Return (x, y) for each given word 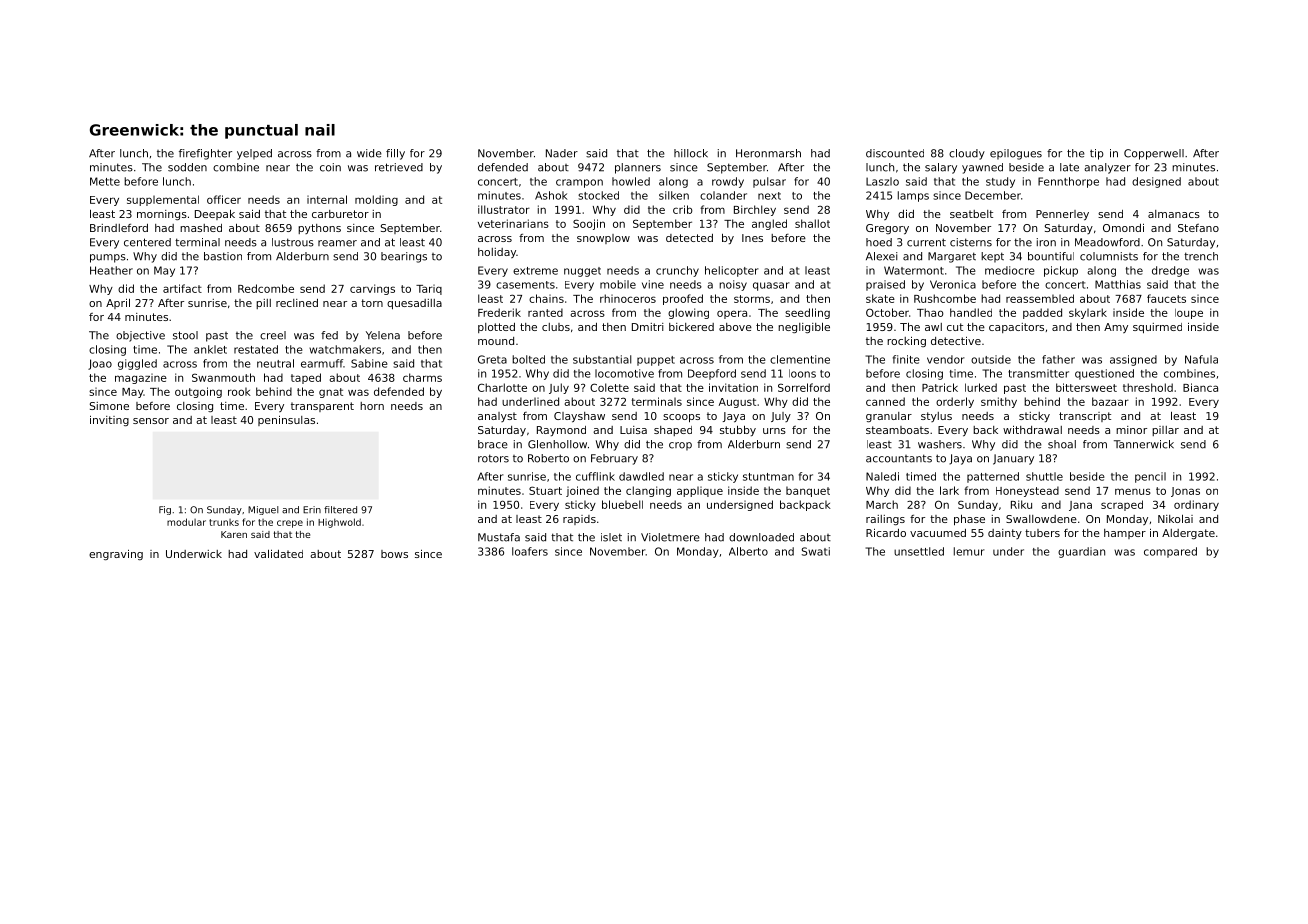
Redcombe (266, 288)
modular (186, 522)
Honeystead (1027, 491)
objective (140, 336)
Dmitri (648, 327)
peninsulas (286, 421)
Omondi (1123, 228)
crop (680, 446)
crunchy (677, 271)
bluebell (622, 504)
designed (1156, 182)
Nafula (1201, 359)
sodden (187, 167)
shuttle (1044, 476)
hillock (691, 153)
